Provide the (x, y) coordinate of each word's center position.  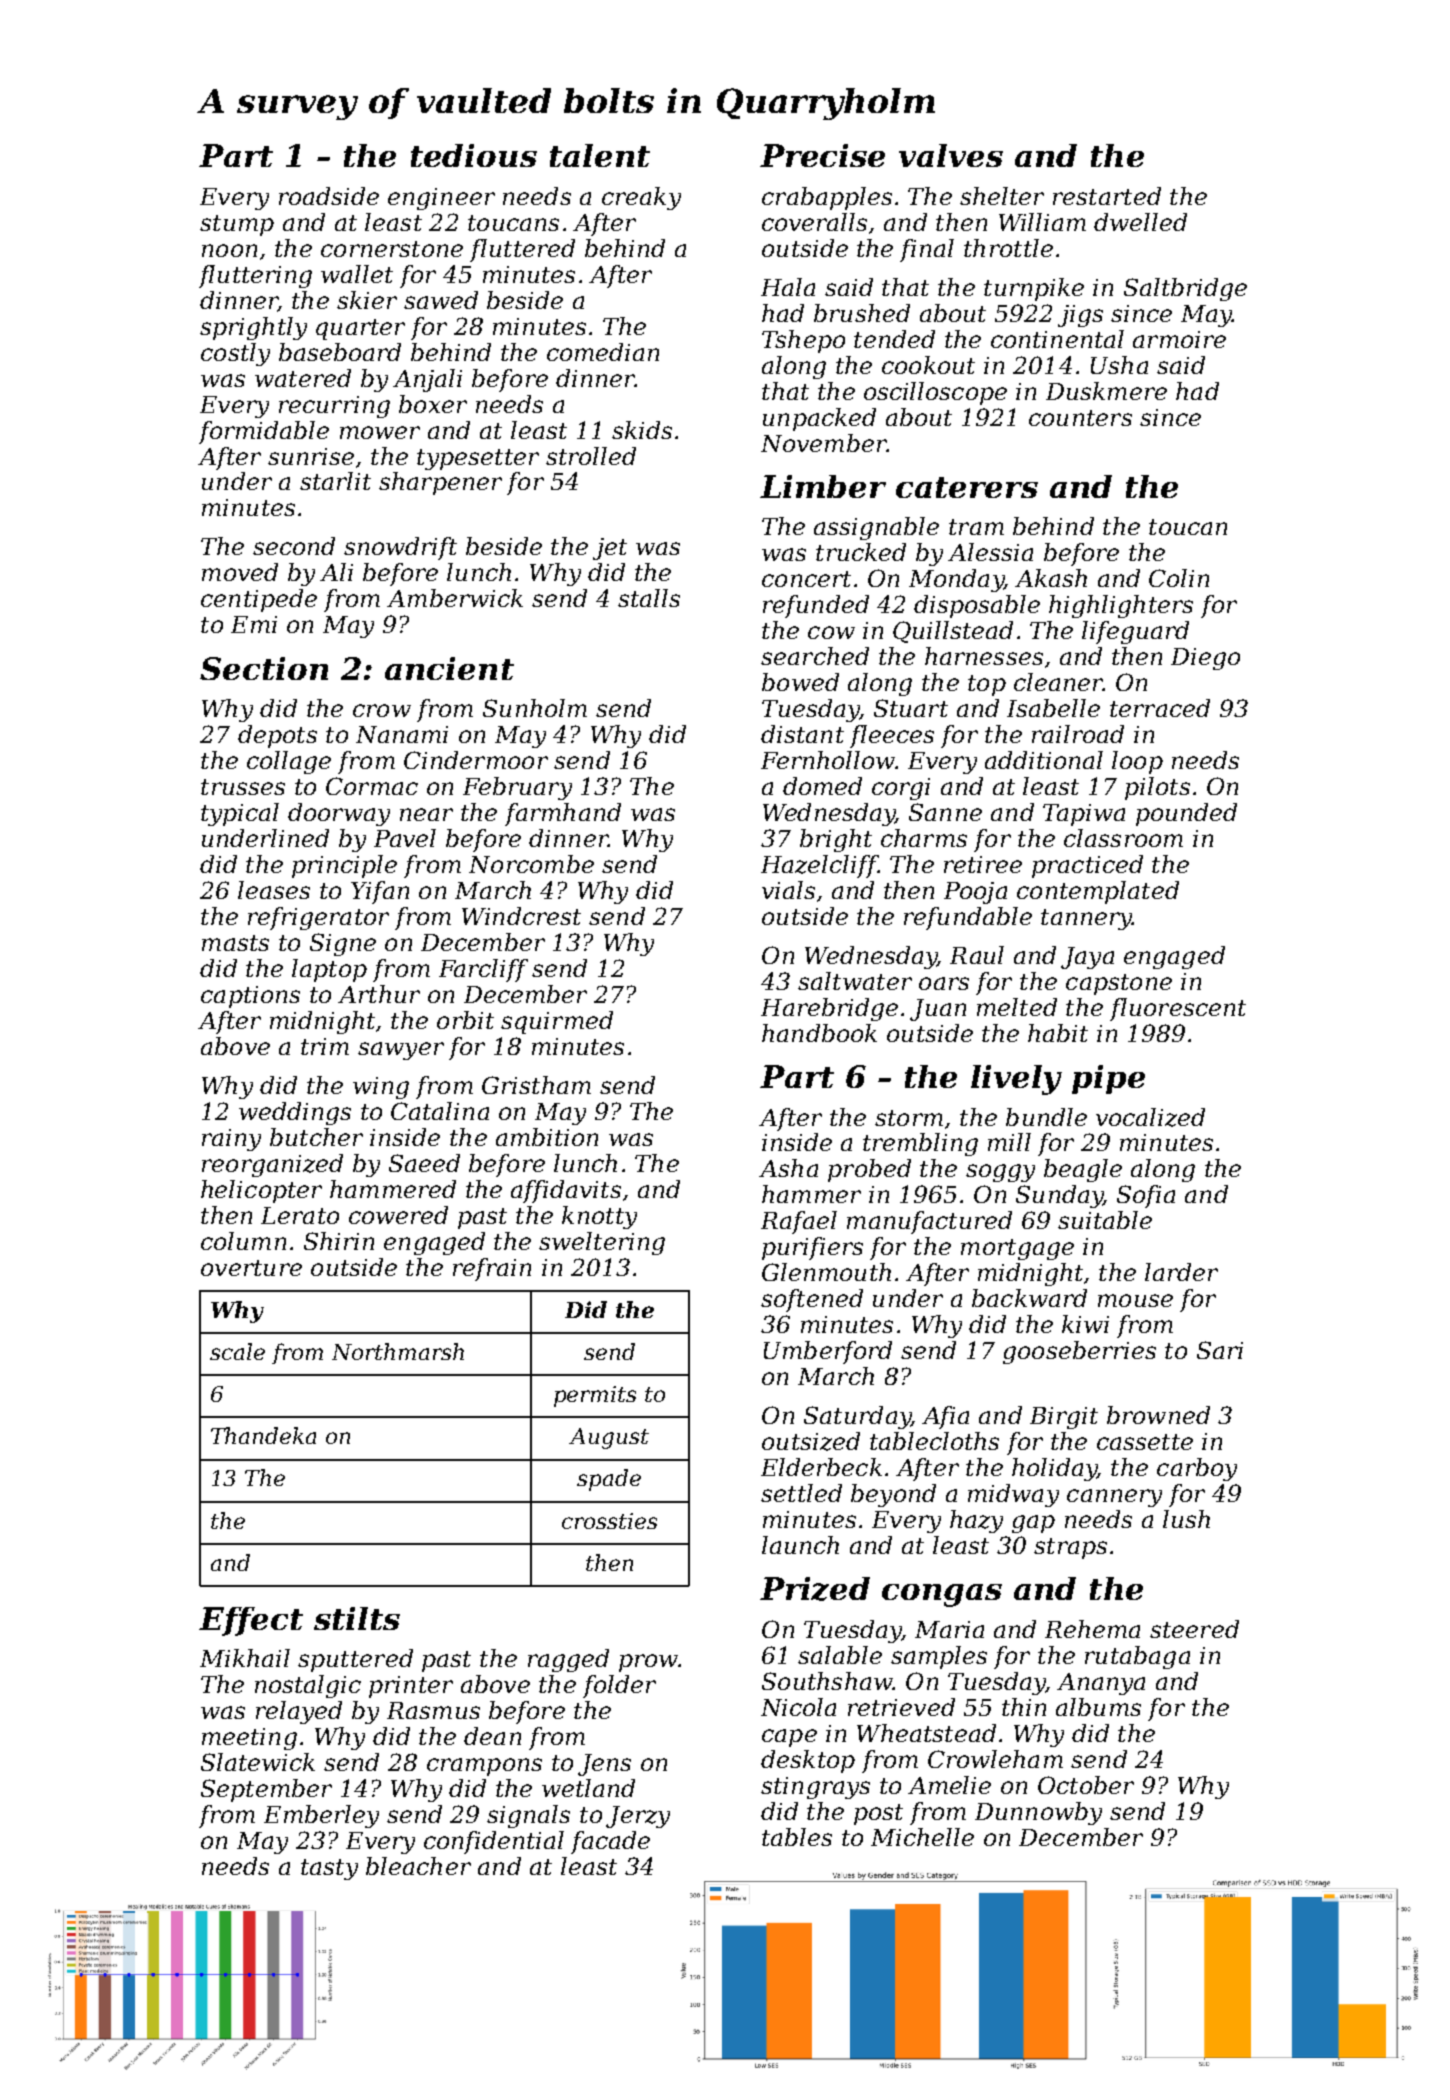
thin (1024, 1707)
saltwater (855, 981)
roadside (329, 196)
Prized (815, 1589)
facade (610, 1842)
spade (609, 1480)
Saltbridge (1185, 289)
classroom (1123, 838)
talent (600, 155)
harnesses (984, 656)
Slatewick (258, 1762)
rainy (231, 1140)
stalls (649, 598)
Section (264, 668)
